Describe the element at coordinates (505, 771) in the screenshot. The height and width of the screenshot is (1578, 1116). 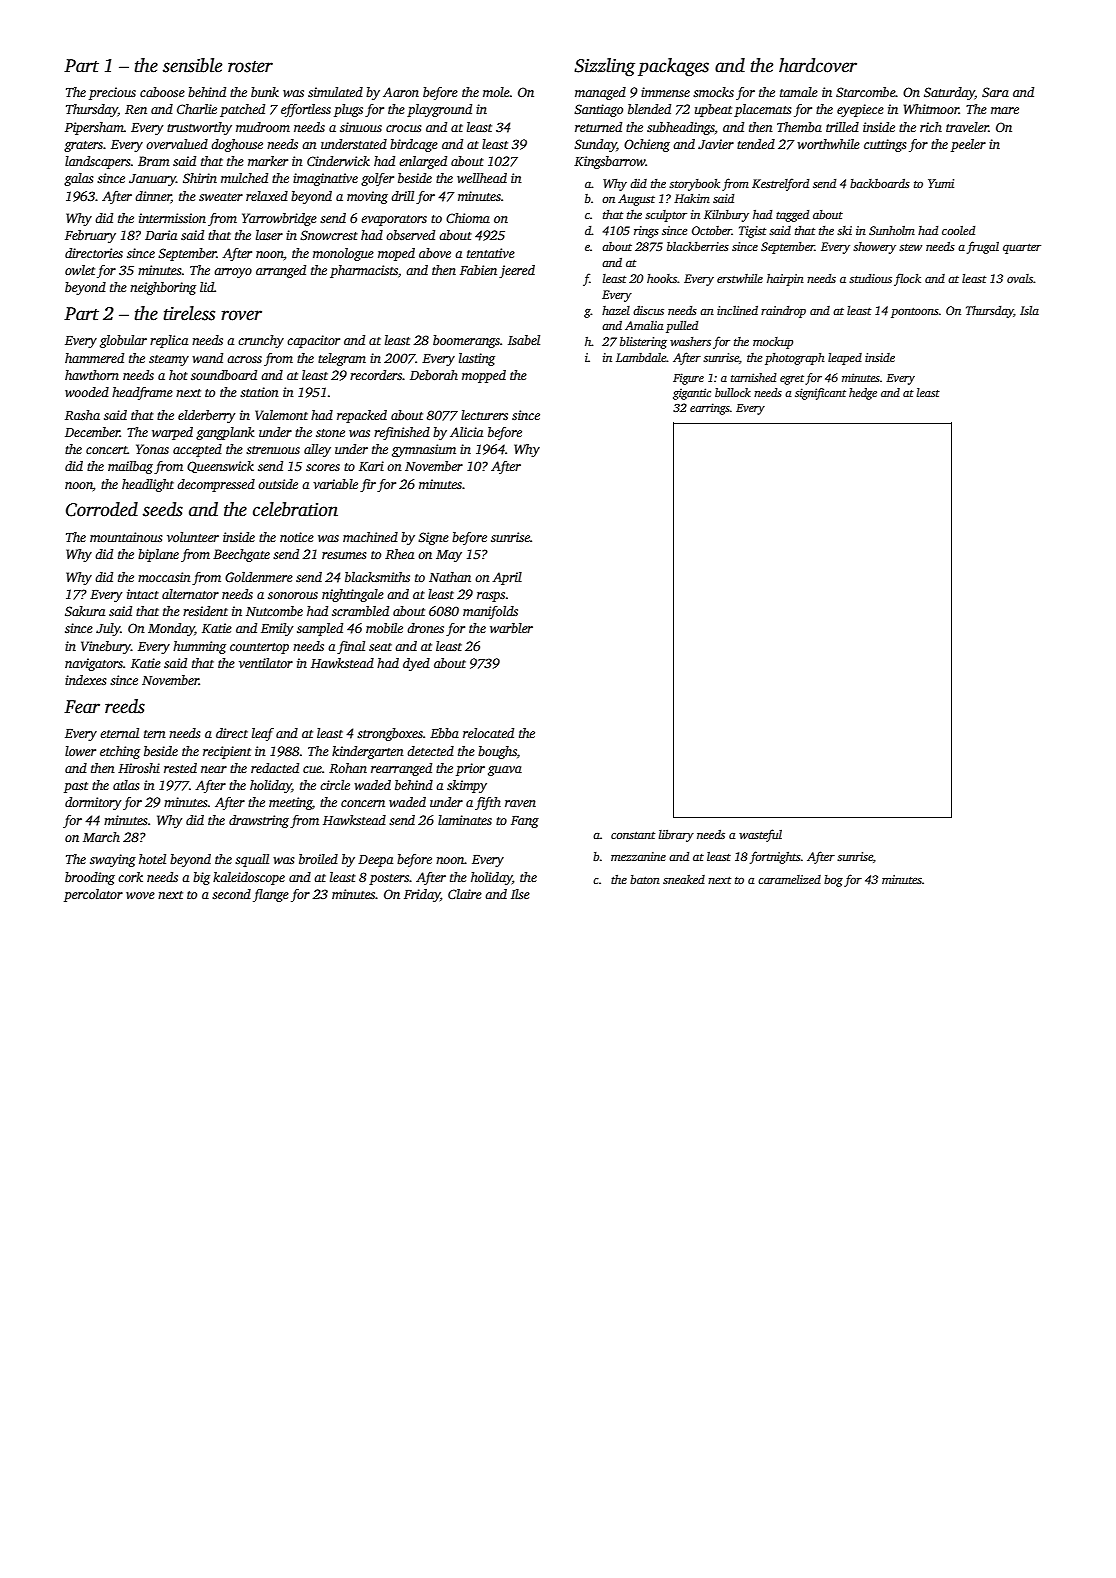
I see `guava` at that location.
